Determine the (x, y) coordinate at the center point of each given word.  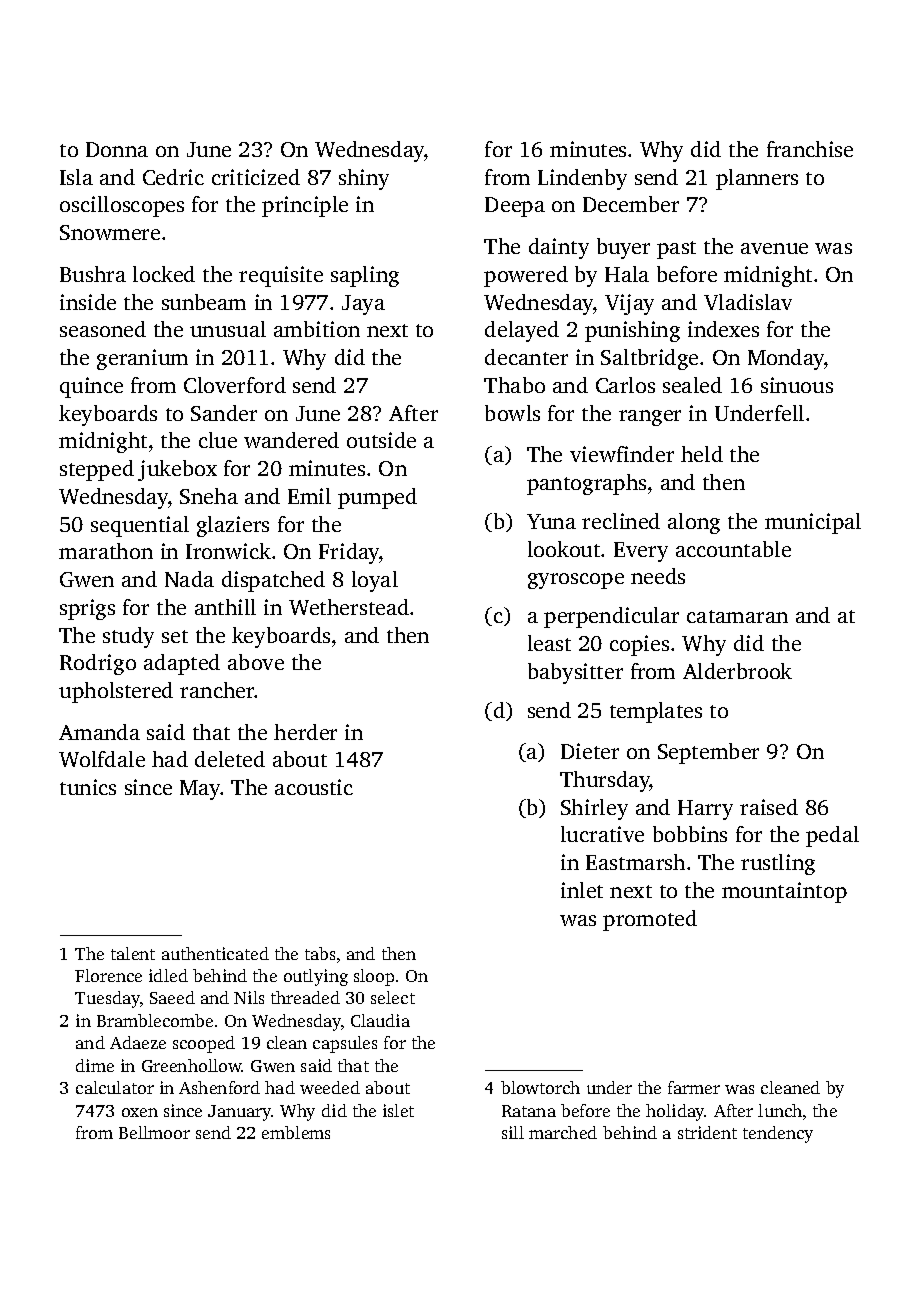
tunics (88, 787)
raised (769, 807)
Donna (117, 149)
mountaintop (784, 892)
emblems (296, 1132)
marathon (106, 551)
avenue (774, 248)
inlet (582, 890)
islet (398, 1110)
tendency (778, 1134)
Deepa (515, 207)
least (549, 643)
